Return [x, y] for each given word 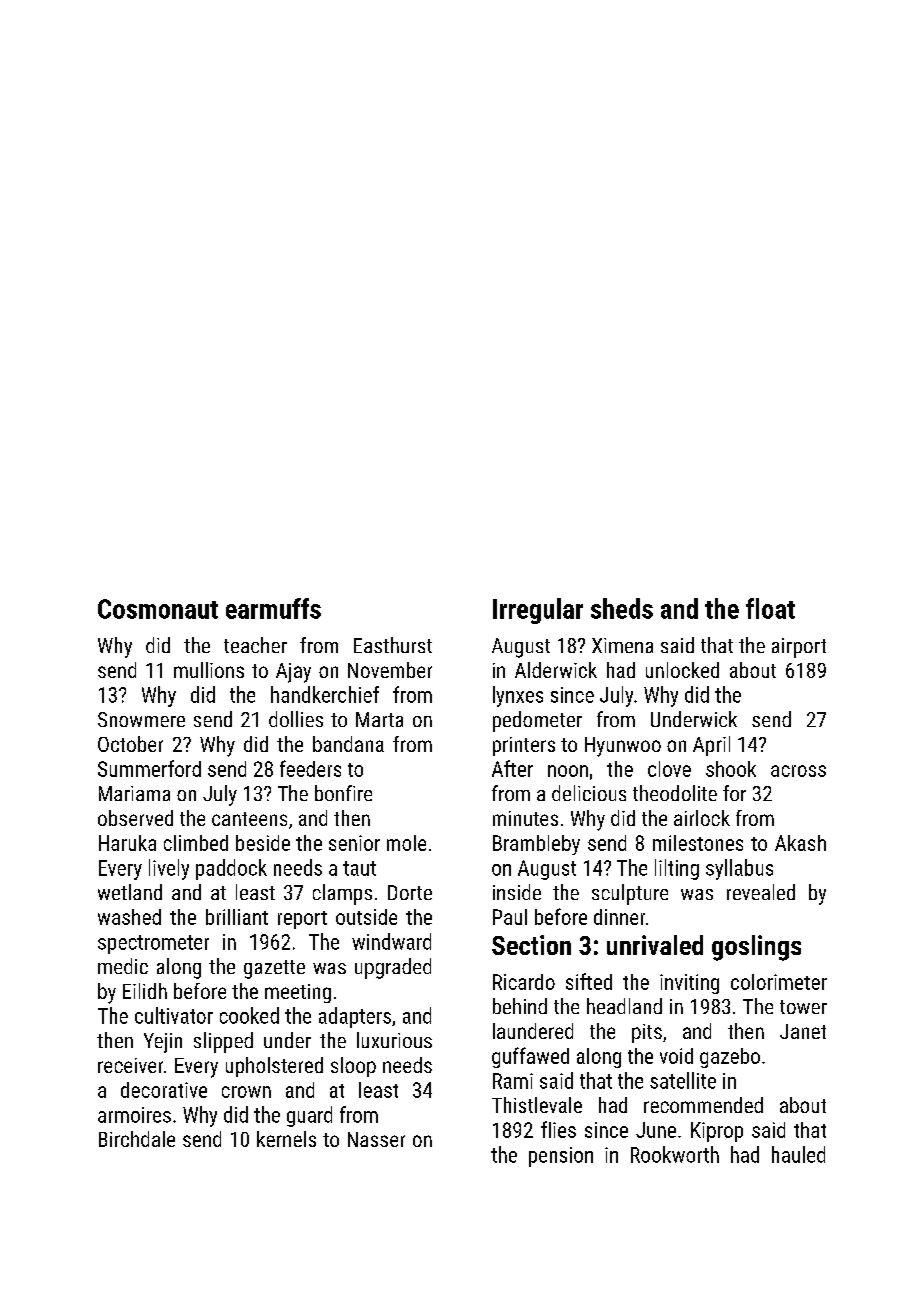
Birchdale [137, 1139]
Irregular [538, 611]
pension [561, 1157]
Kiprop [717, 1132]
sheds [622, 608]
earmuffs [273, 608]
